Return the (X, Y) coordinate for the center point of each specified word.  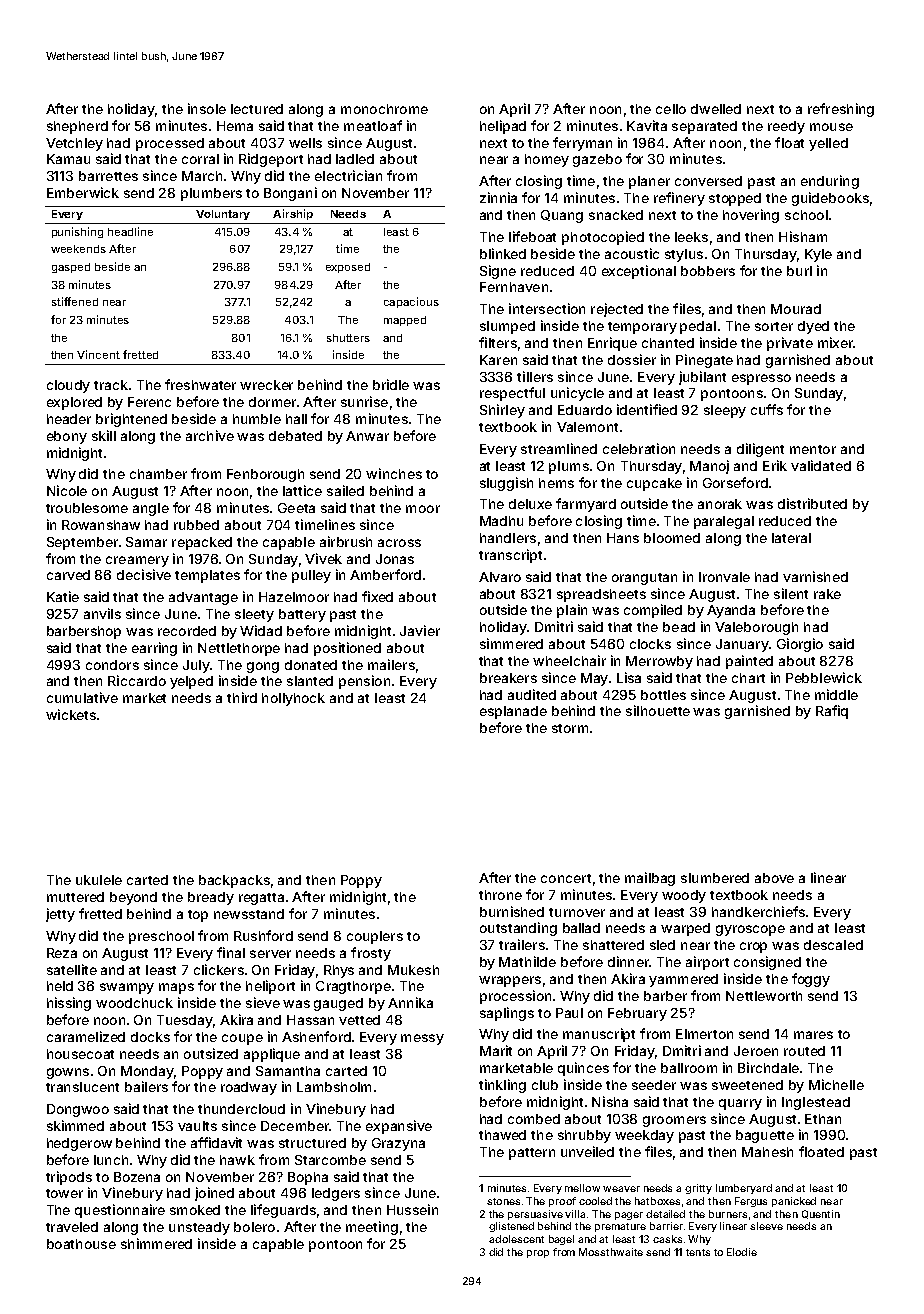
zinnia (498, 197)
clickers (219, 969)
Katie (63, 596)
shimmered (156, 1243)
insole (207, 108)
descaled (833, 945)
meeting (372, 1228)
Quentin (821, 1214)
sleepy (725, 411)
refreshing (841, 110)
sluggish (506, 484)
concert (566, 878)
